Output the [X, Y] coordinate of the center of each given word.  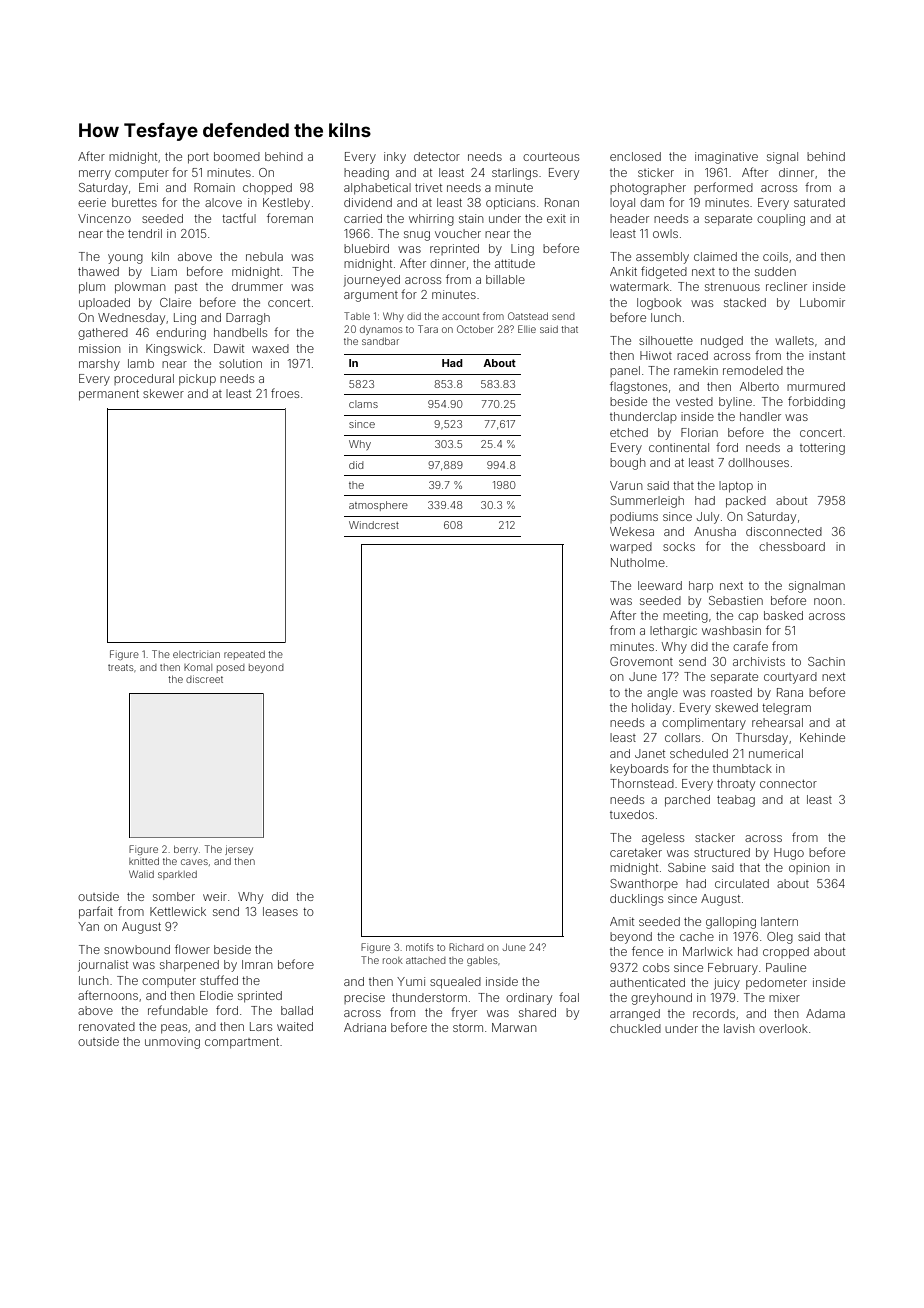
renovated [107, 1026]
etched [629, 432]
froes [285, 393]
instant [827, 355]
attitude [515, 263]
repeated [244, 655]
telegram [786, 709]
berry [186, 850]
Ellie [527, 329]
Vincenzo [104, 218]
